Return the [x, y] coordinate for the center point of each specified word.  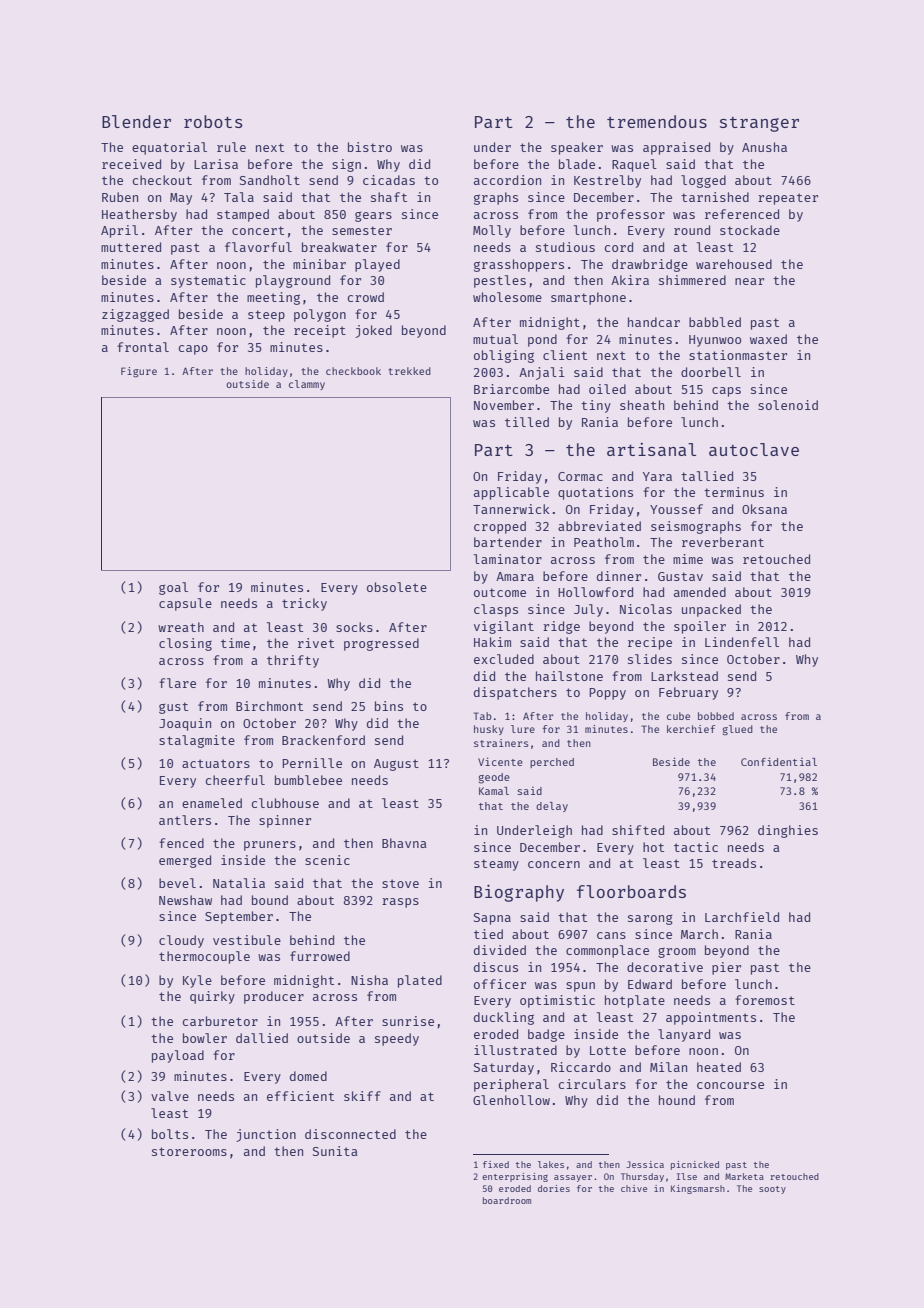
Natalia [239, 883]
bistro [370, 147]
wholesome [507, 297]
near [749, 281]
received [131, 164]
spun [580, 987]
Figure [139, 372]
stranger [759, 124]
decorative [665, 967]
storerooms [189, 1151]
